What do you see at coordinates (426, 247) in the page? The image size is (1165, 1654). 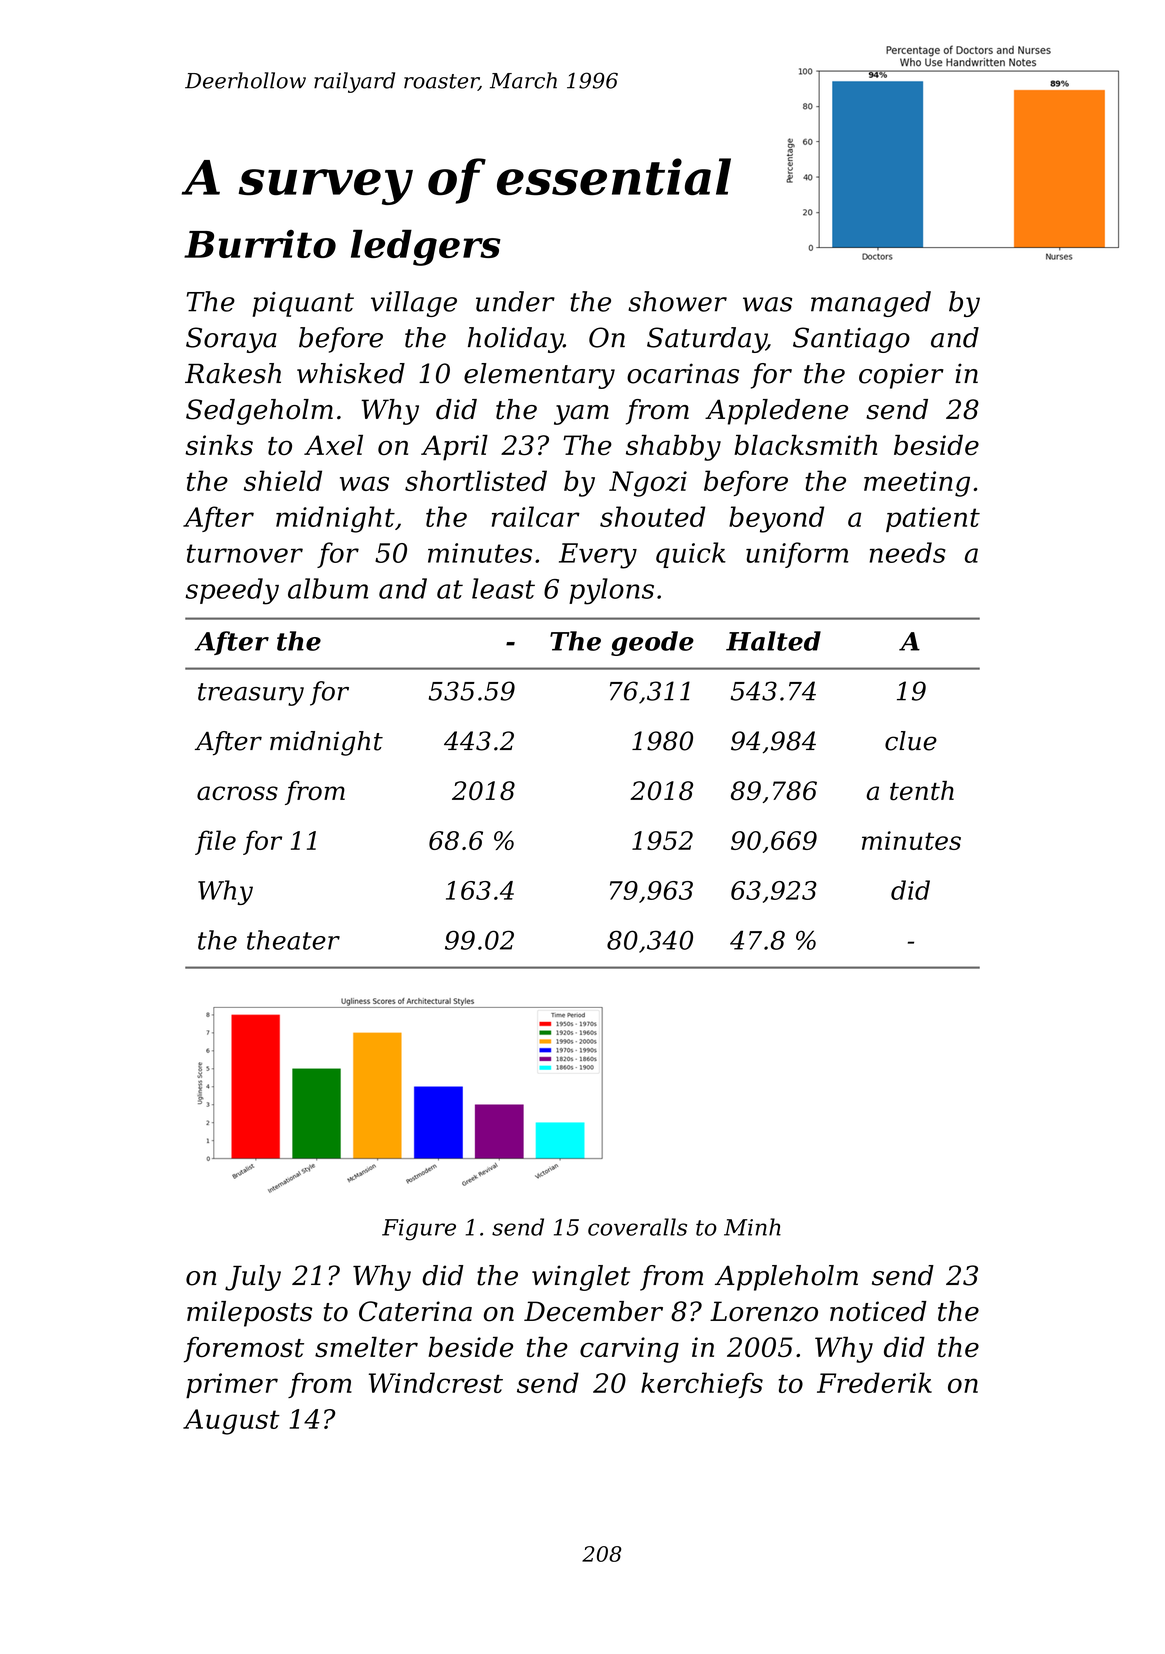 I see `ledgers` at bounding box center [426, 247].
